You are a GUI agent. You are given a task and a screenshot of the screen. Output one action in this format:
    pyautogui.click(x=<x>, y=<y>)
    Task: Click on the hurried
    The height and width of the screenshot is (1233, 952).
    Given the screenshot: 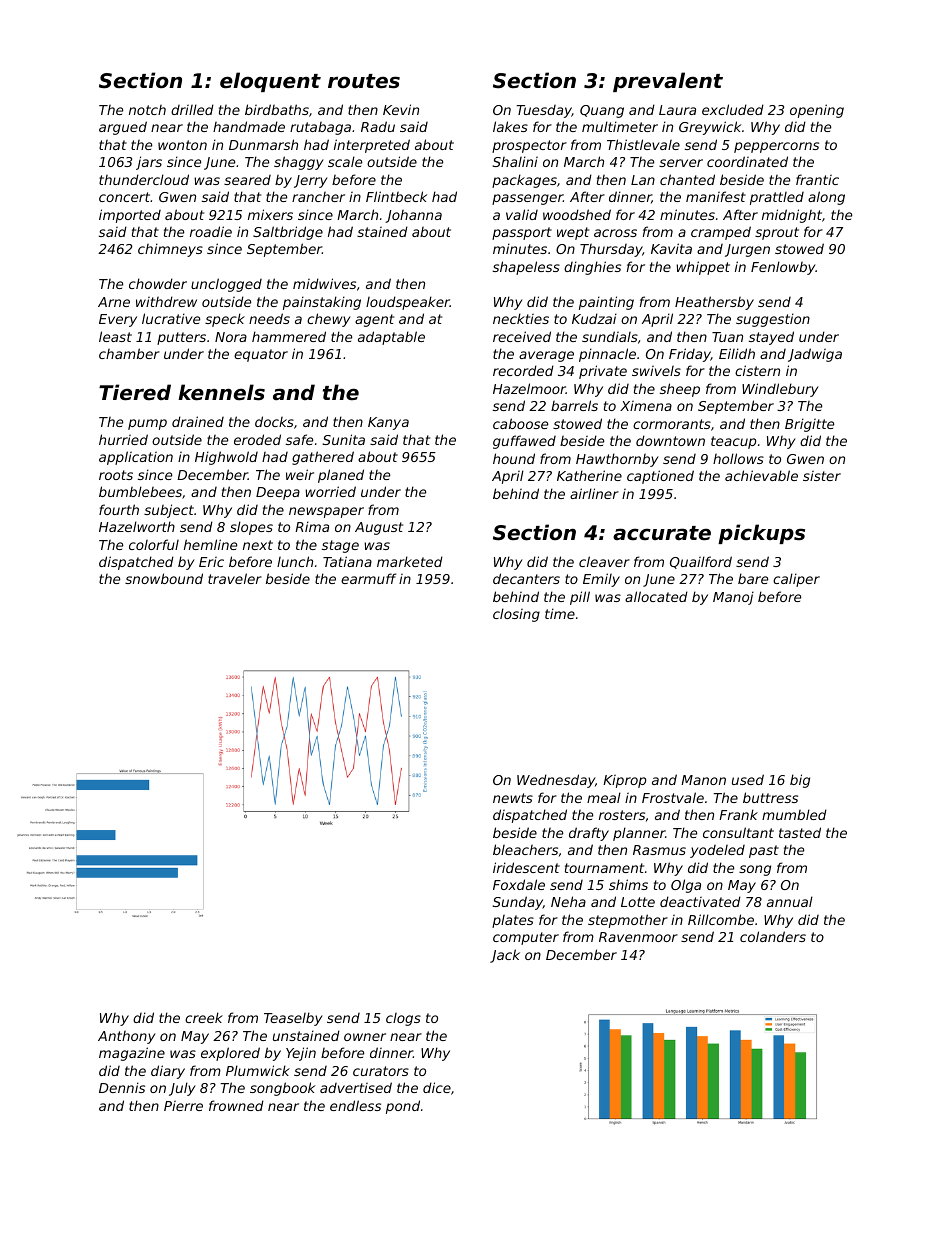 What is the action you would take?
    pyautogui.click(x=123, y=439)
